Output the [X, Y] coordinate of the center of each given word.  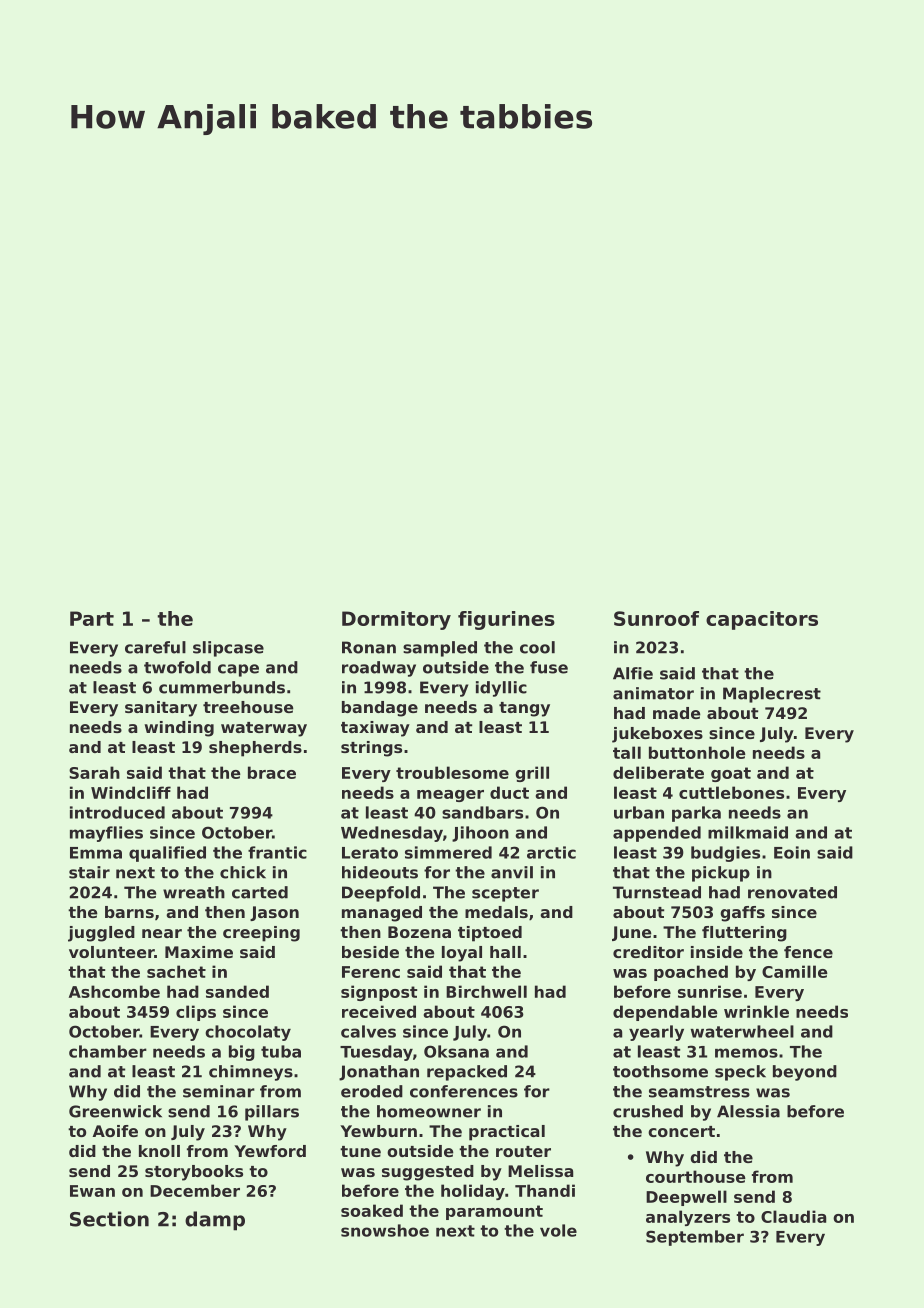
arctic [551, 852]
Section [109, 1219]
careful [155, 647]
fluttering [744, 934]
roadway [379, 669]
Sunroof [656, 618]
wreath [194, 892]
